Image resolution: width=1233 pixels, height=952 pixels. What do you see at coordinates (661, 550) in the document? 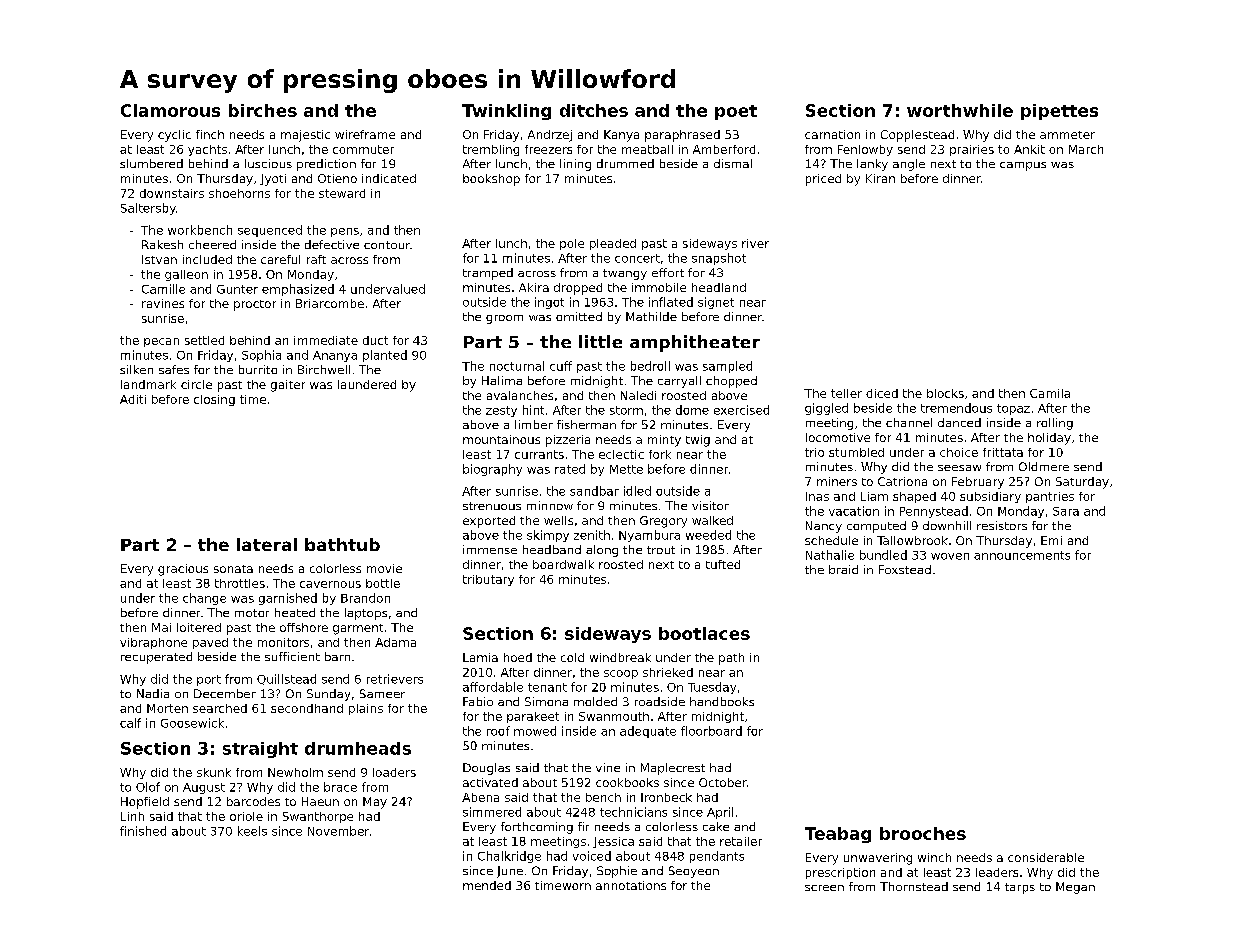
I see `trout` at bounding box center [661, 550].
